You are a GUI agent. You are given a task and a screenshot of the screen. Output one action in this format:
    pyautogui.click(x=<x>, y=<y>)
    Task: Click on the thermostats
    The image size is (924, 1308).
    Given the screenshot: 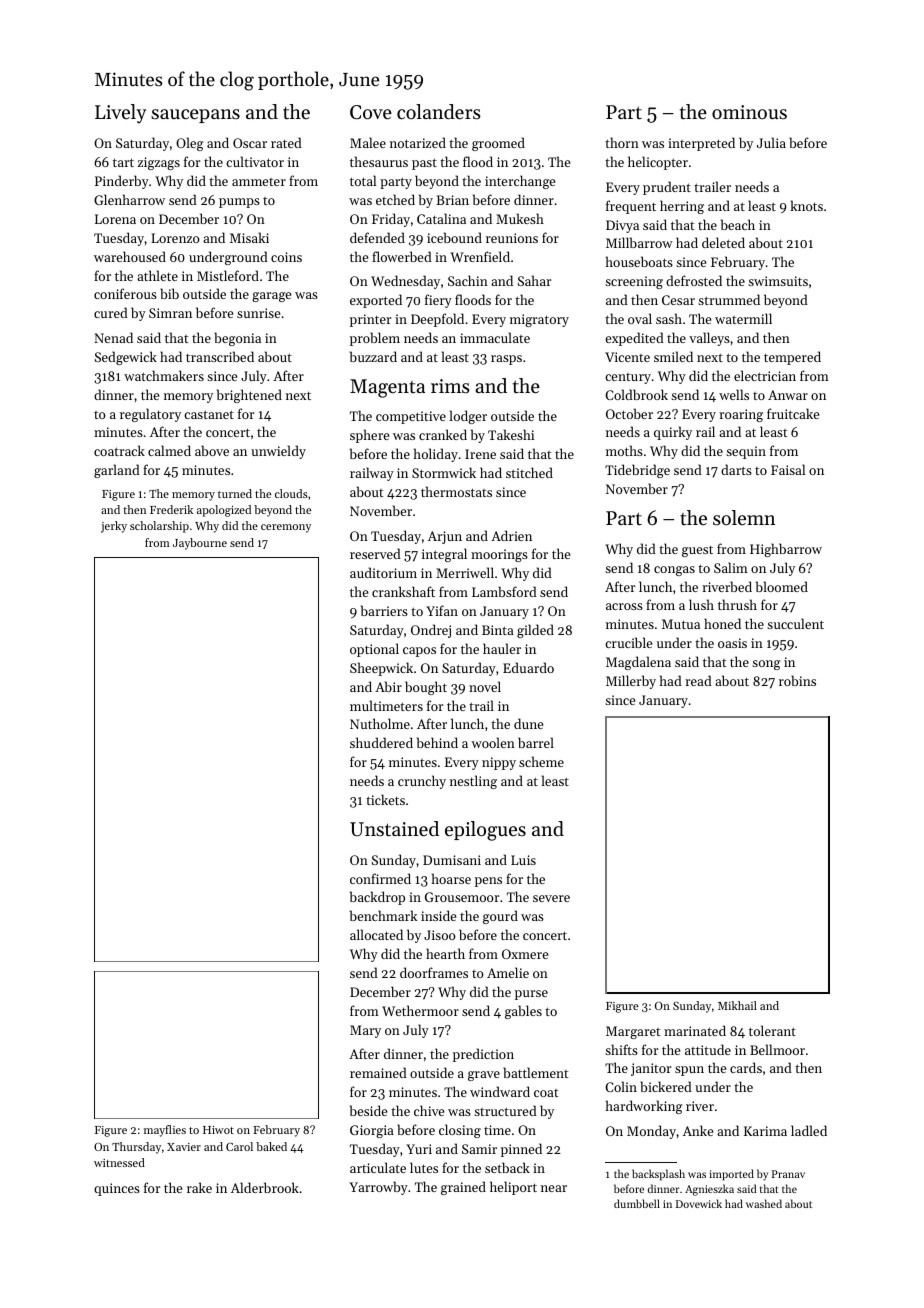 What is the action you would take?
    pyautogui.click(x=456, y=491)
